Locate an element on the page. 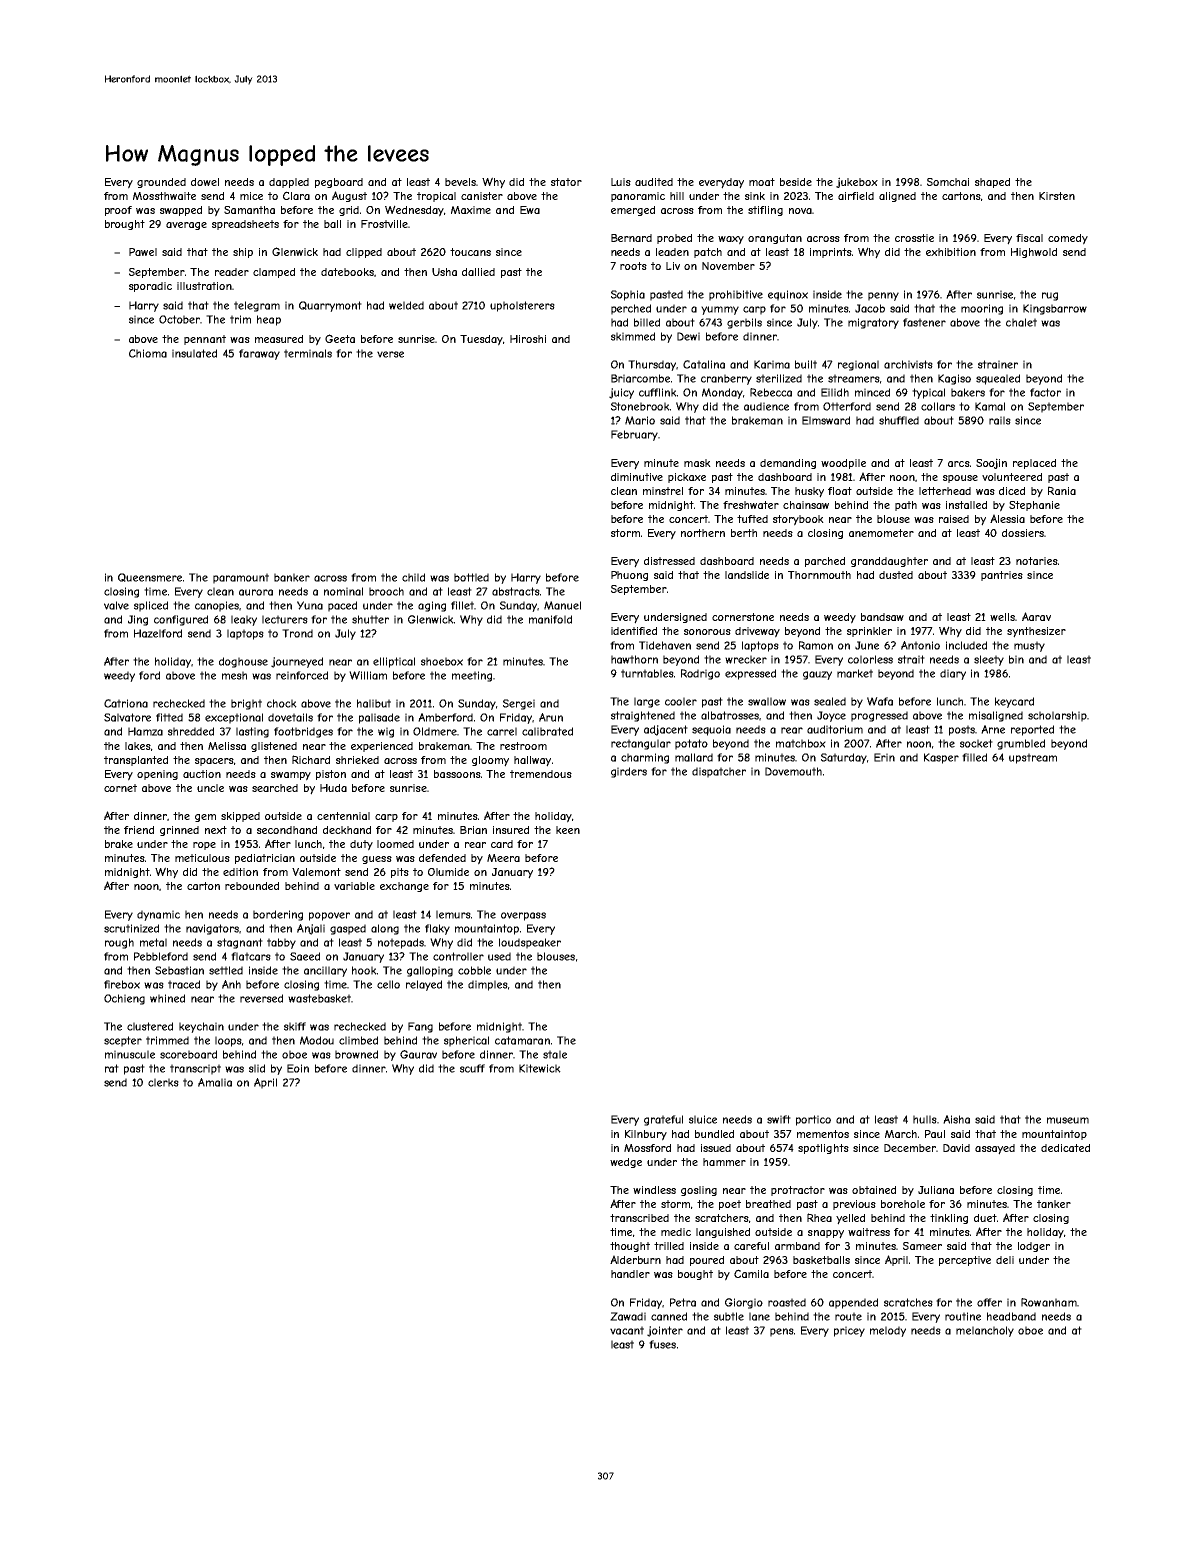  canopies is located at coordinates (217, 606).
